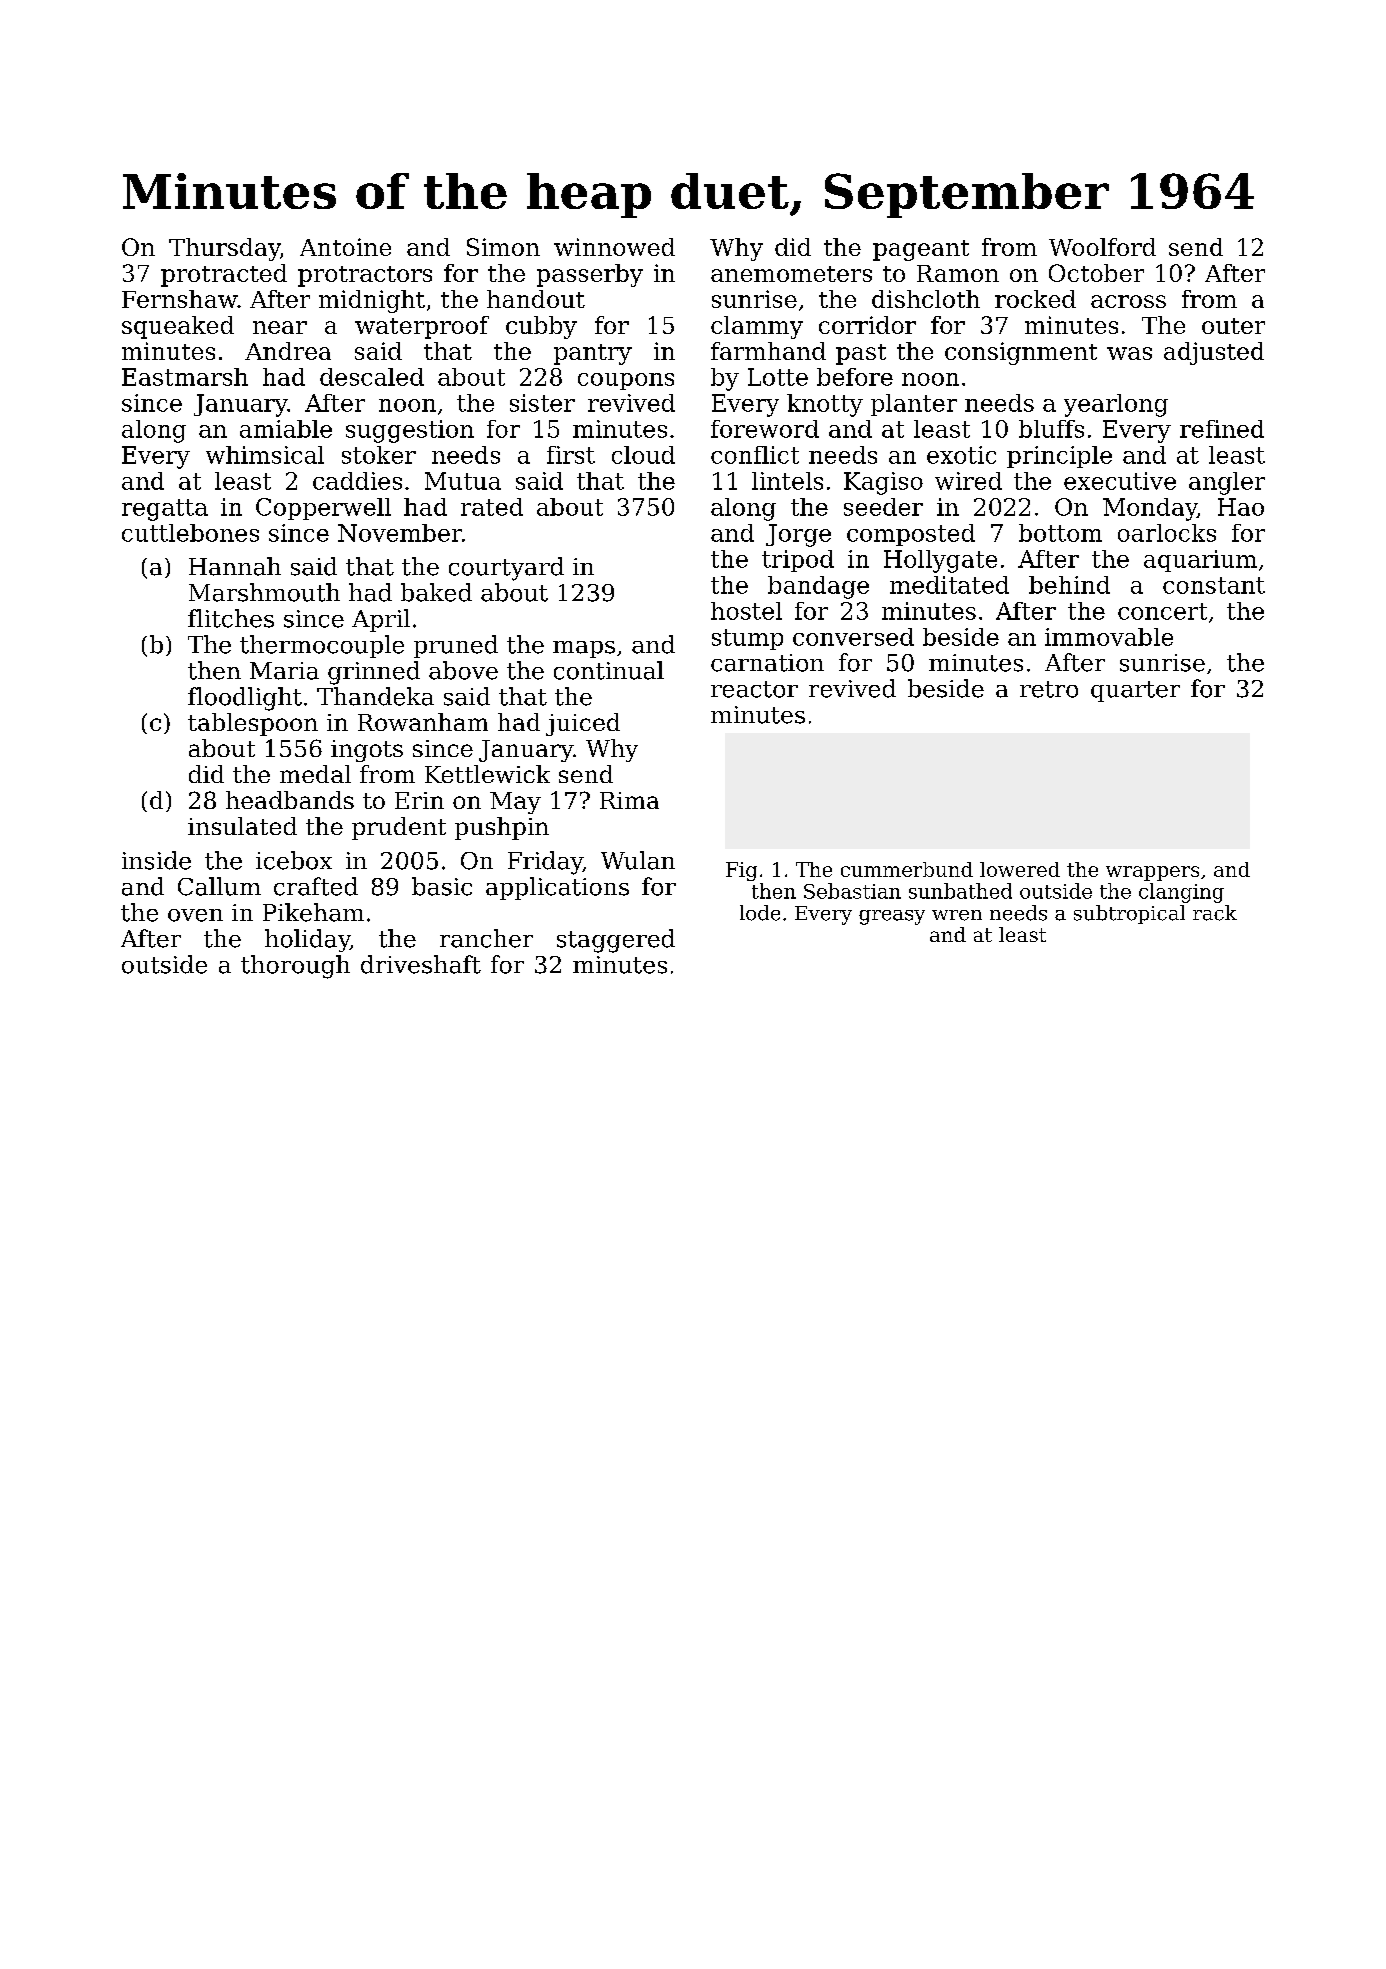  What do you see at coordinates (921, 250) in the page?
I see `pageant` at bounding box center [921, 250].
